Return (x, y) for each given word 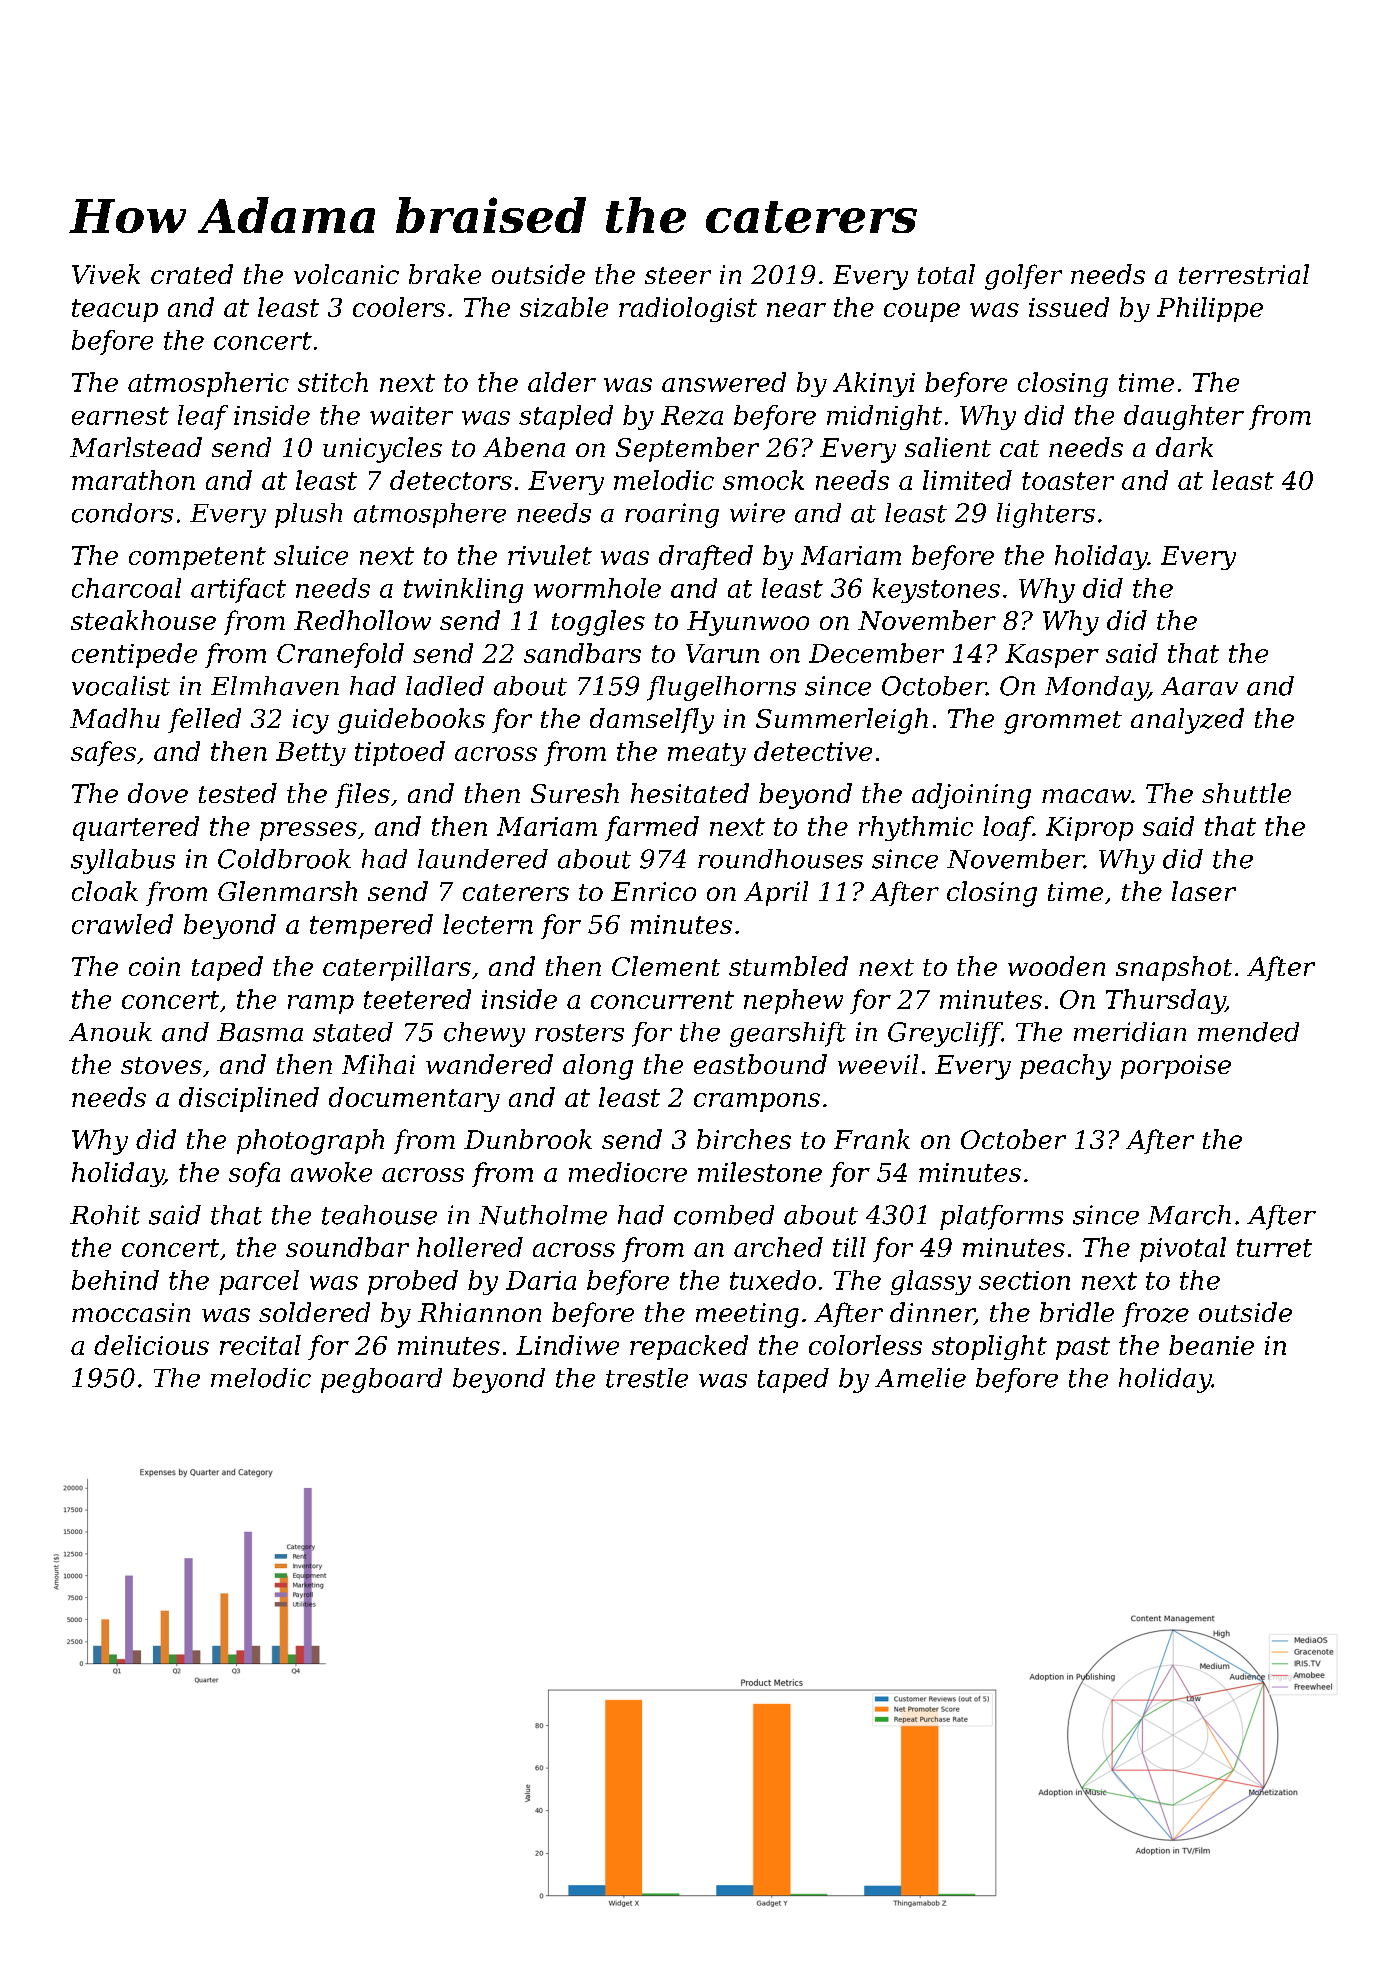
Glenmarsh (287, 891)
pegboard (381, 1380)
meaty (707, 754)
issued (1069, 307)
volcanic (346, 274)
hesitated (690, 793)
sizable (564, 307)
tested (238, 793)
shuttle (1246, 793)
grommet (1063, 722)
